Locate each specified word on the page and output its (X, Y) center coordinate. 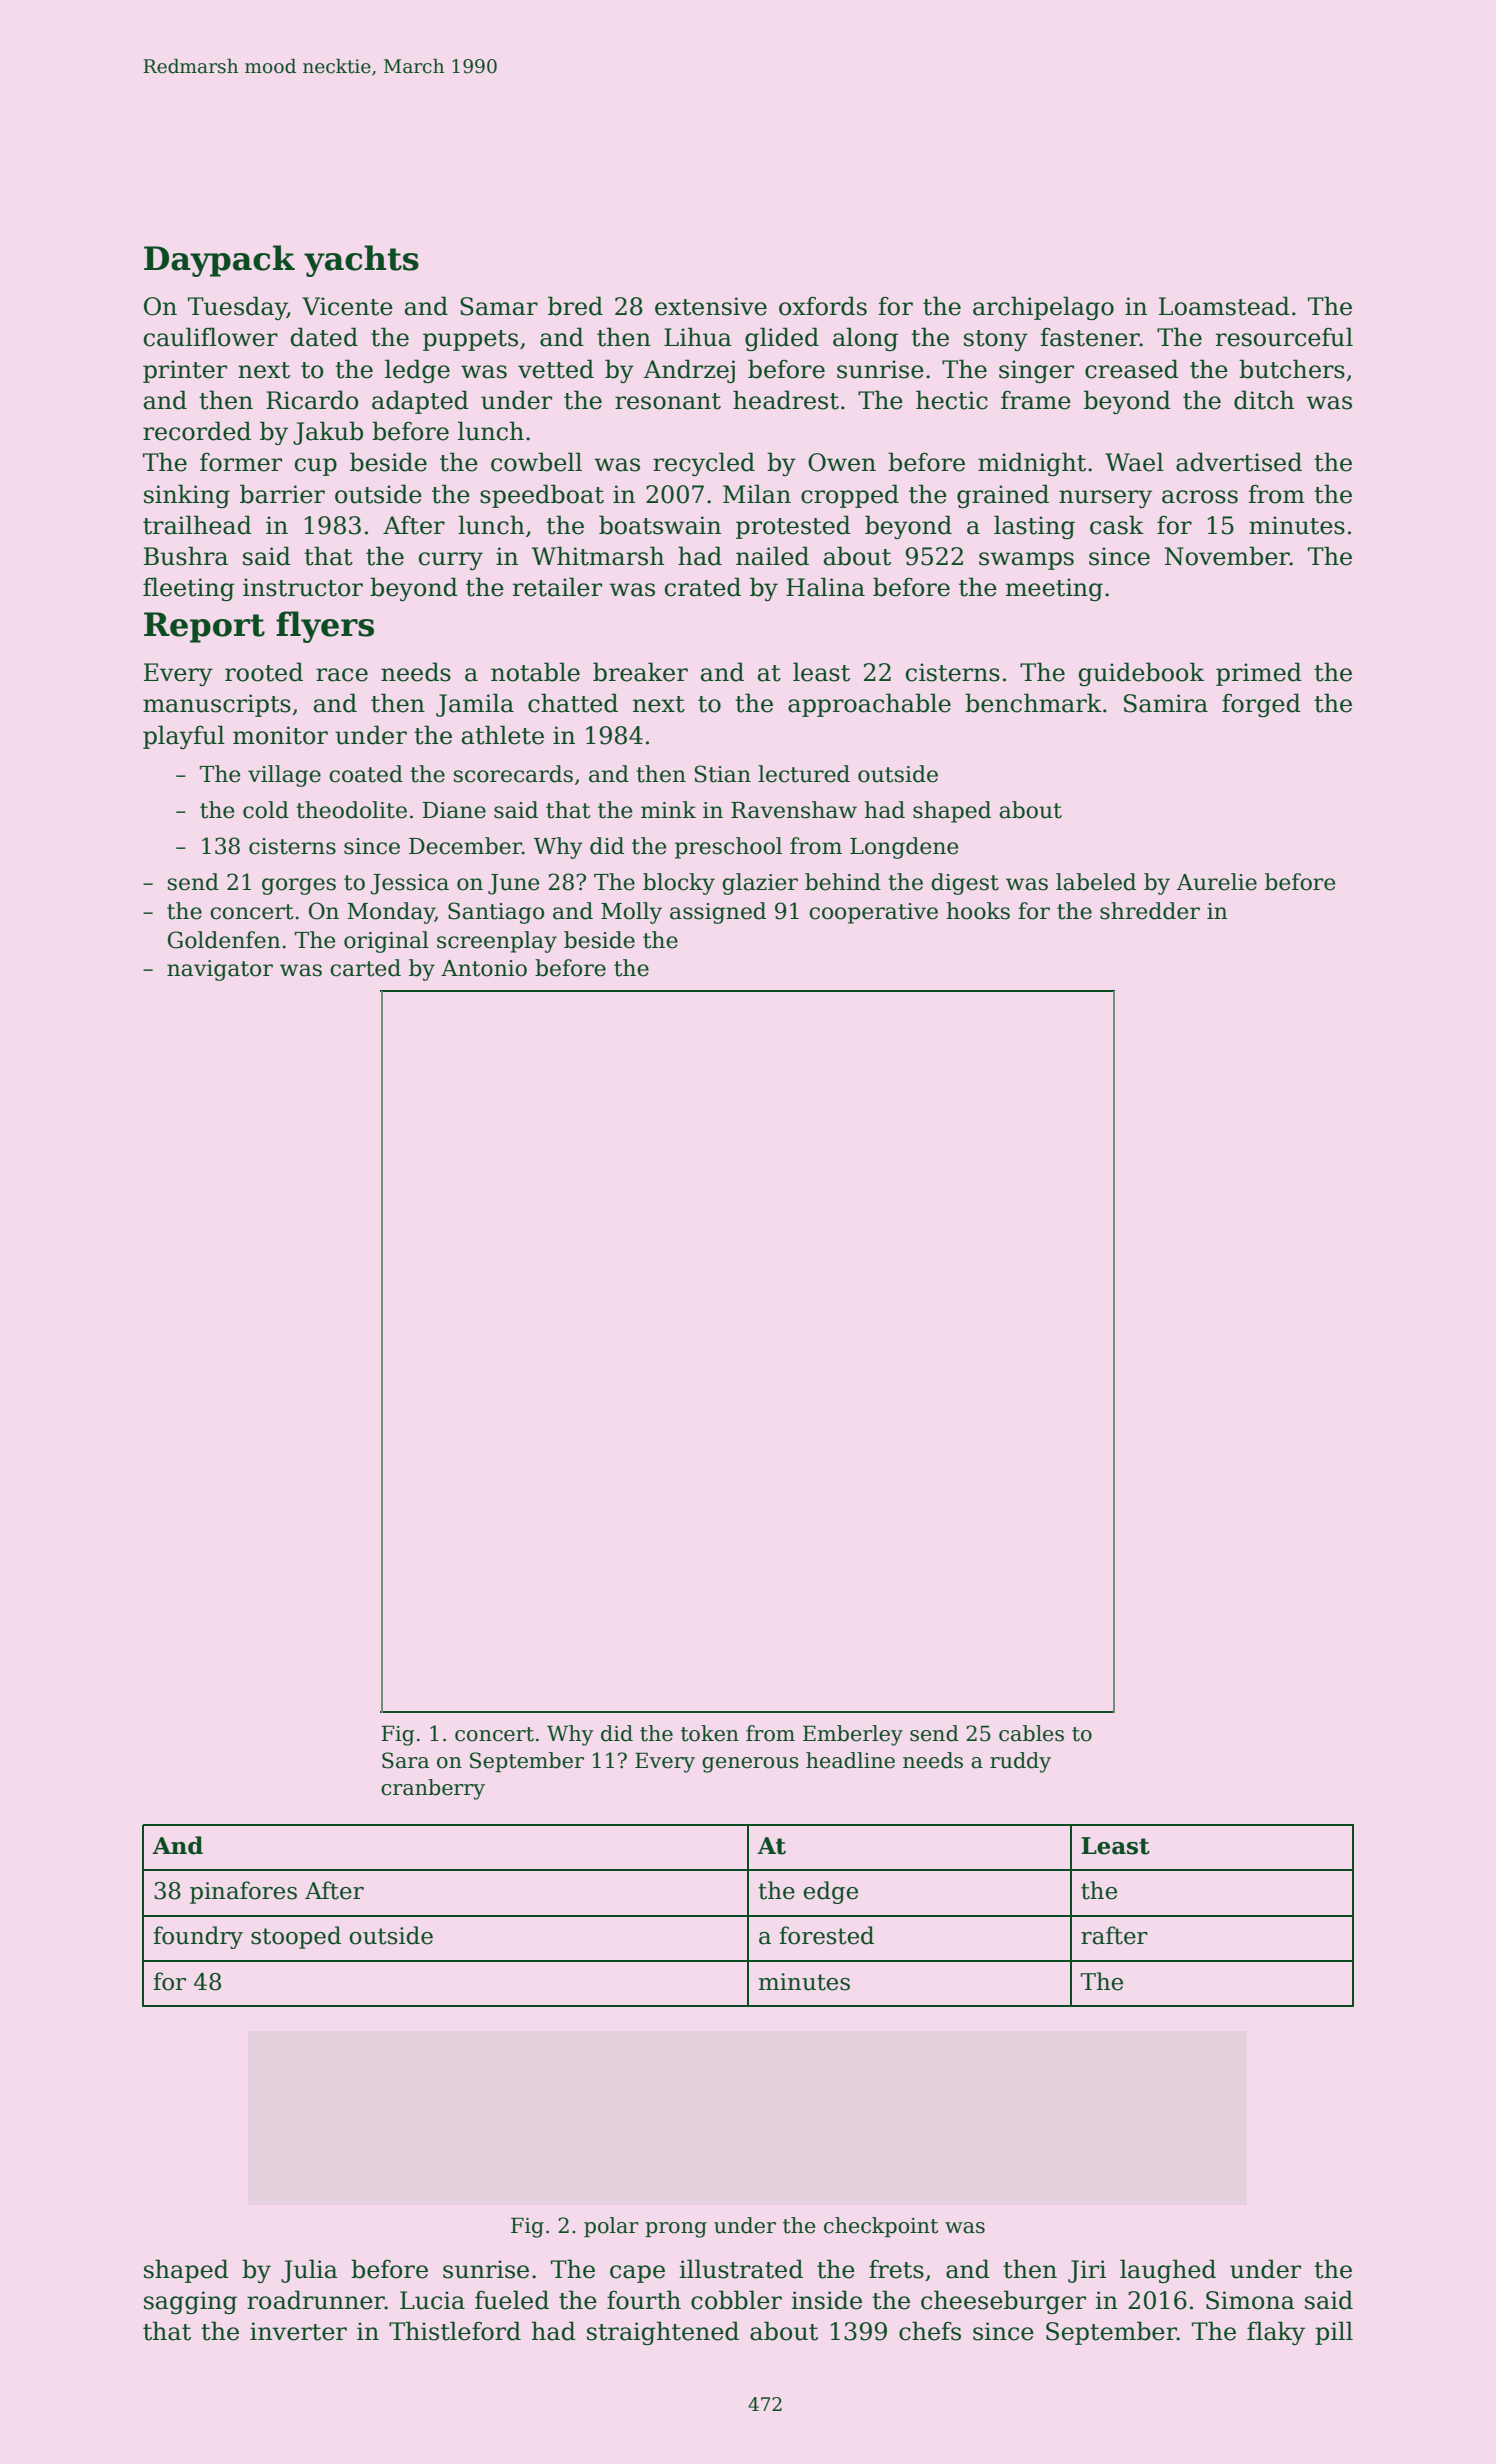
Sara (405, 1760)
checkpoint (881, 2227)
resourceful (1284, 337)
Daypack (219, 261)
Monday (391, 913)
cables (1031, 1733)
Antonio (484, 968)
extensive (711, 306)
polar (611, 2227)
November (1227, 556)
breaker (640, 672)
